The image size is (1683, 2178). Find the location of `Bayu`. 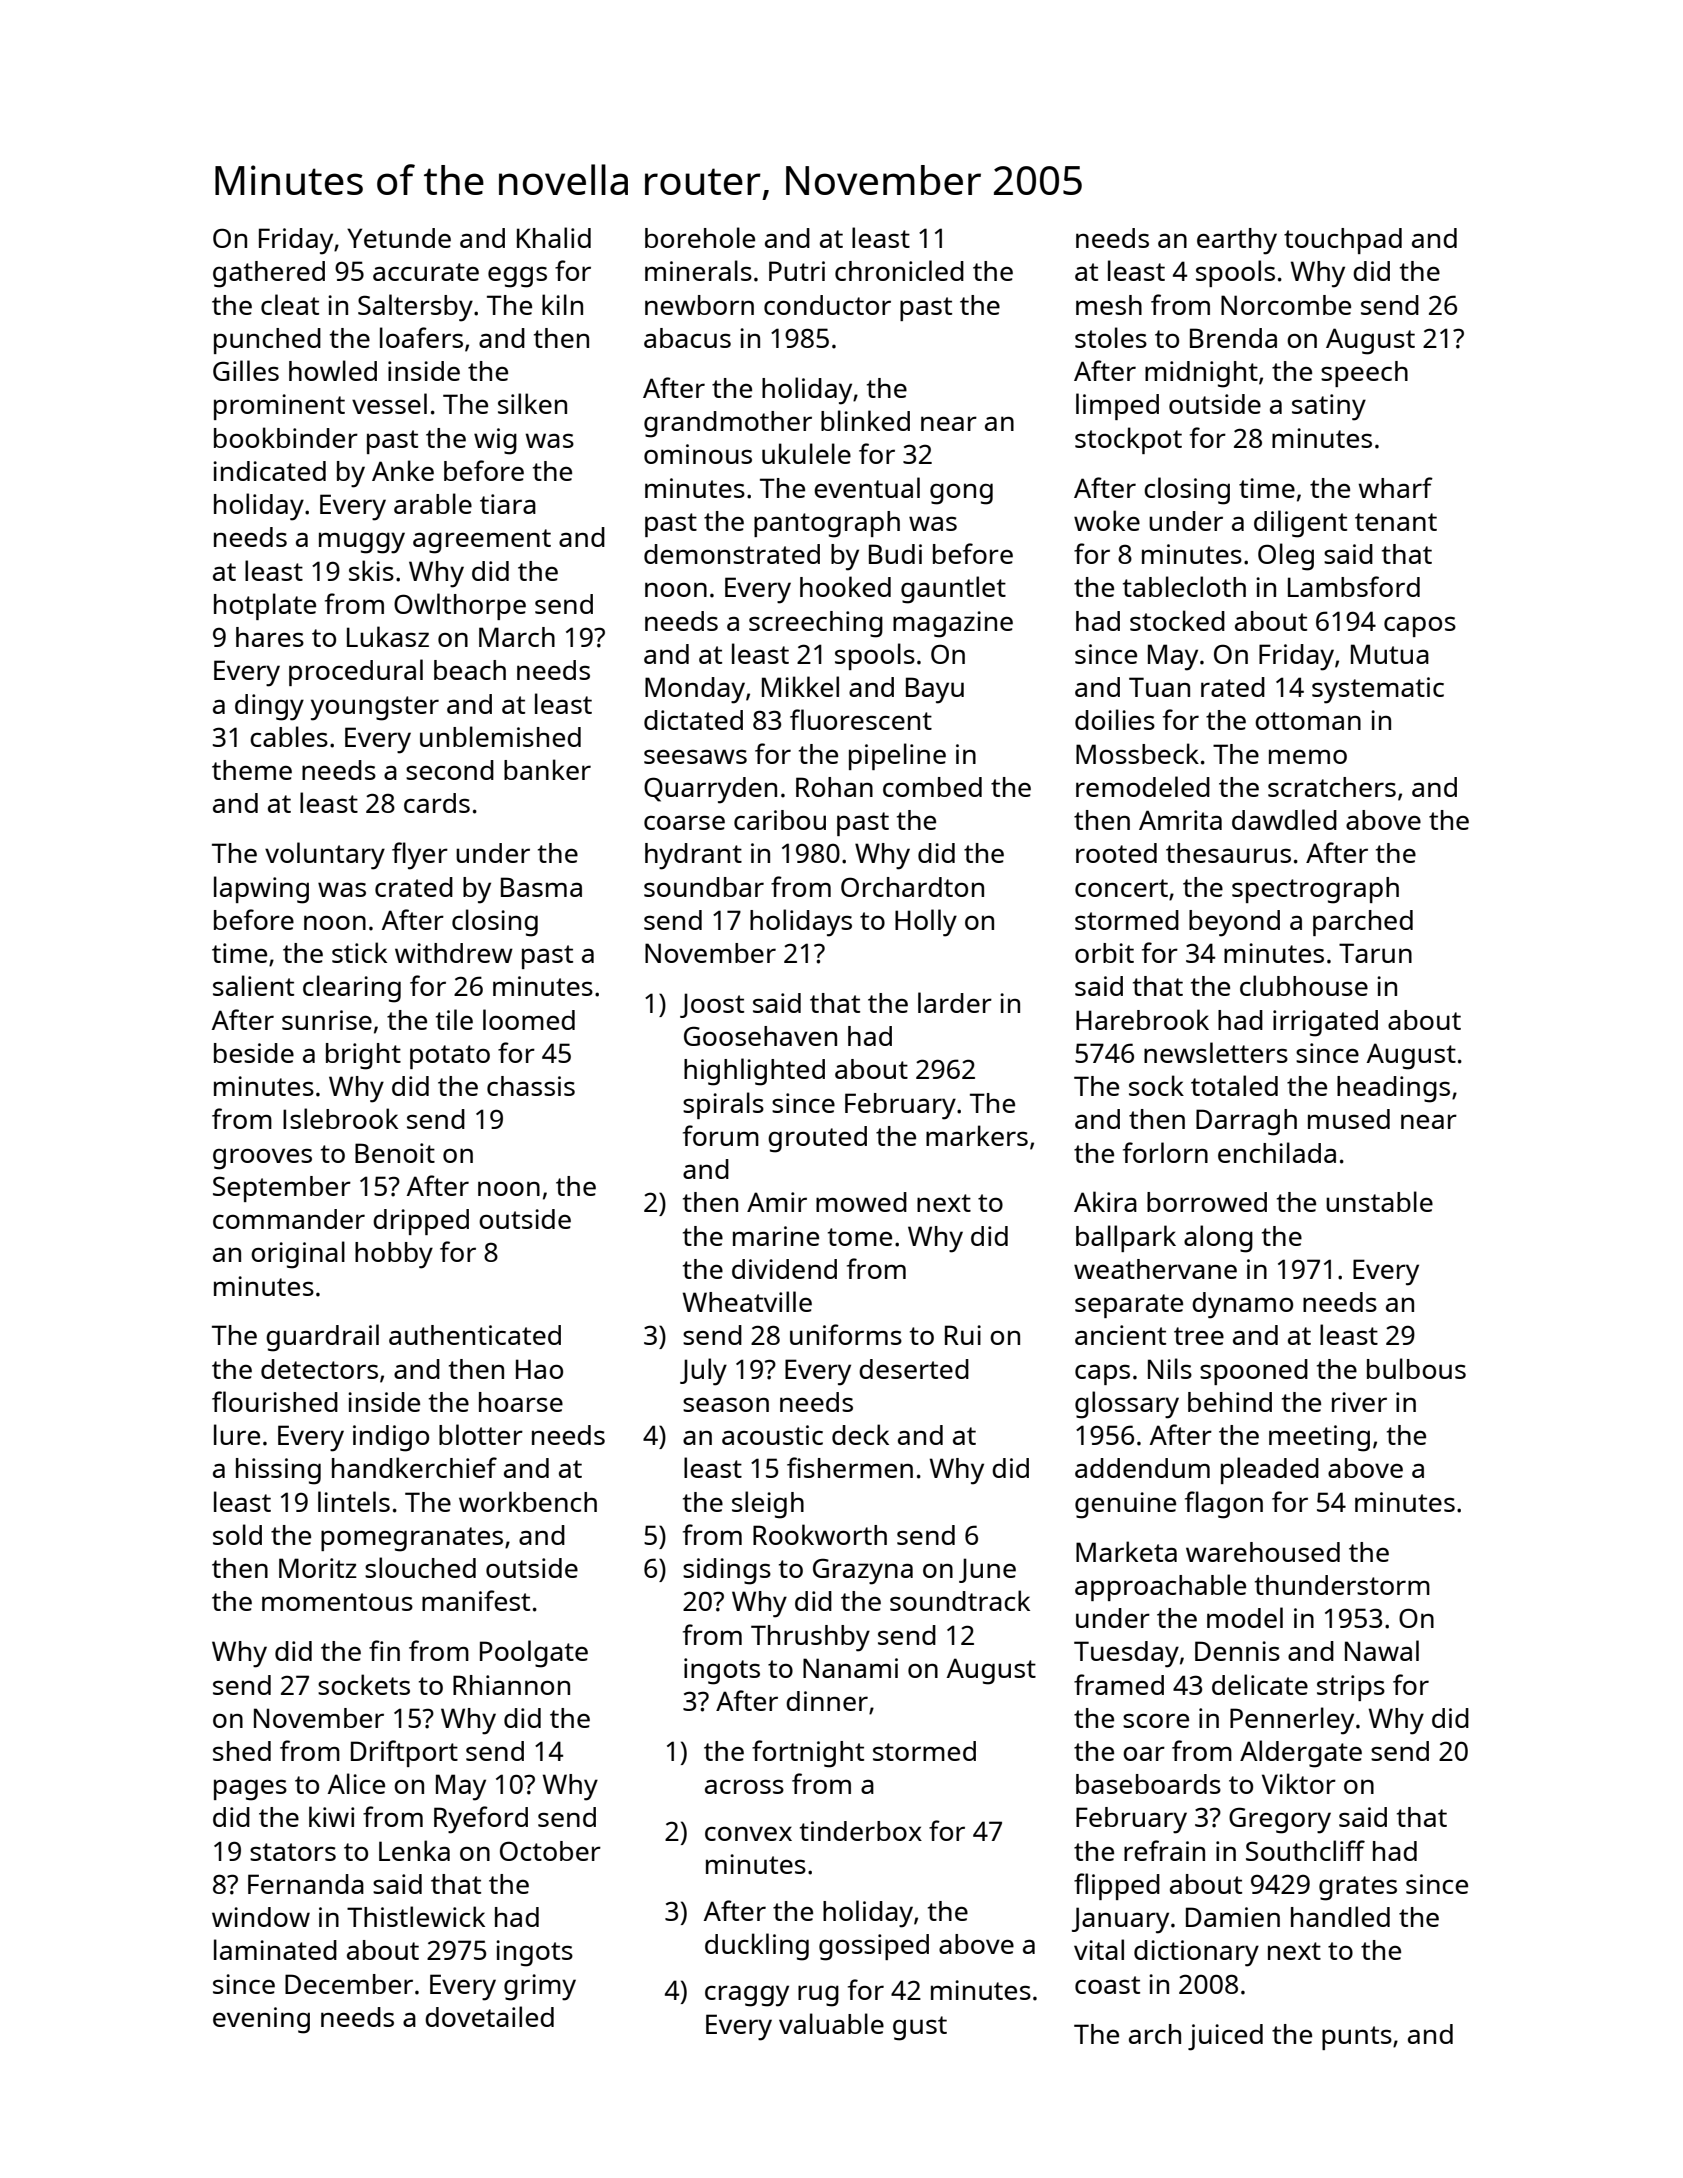

Bayu is located at coordinates (935, 690).
